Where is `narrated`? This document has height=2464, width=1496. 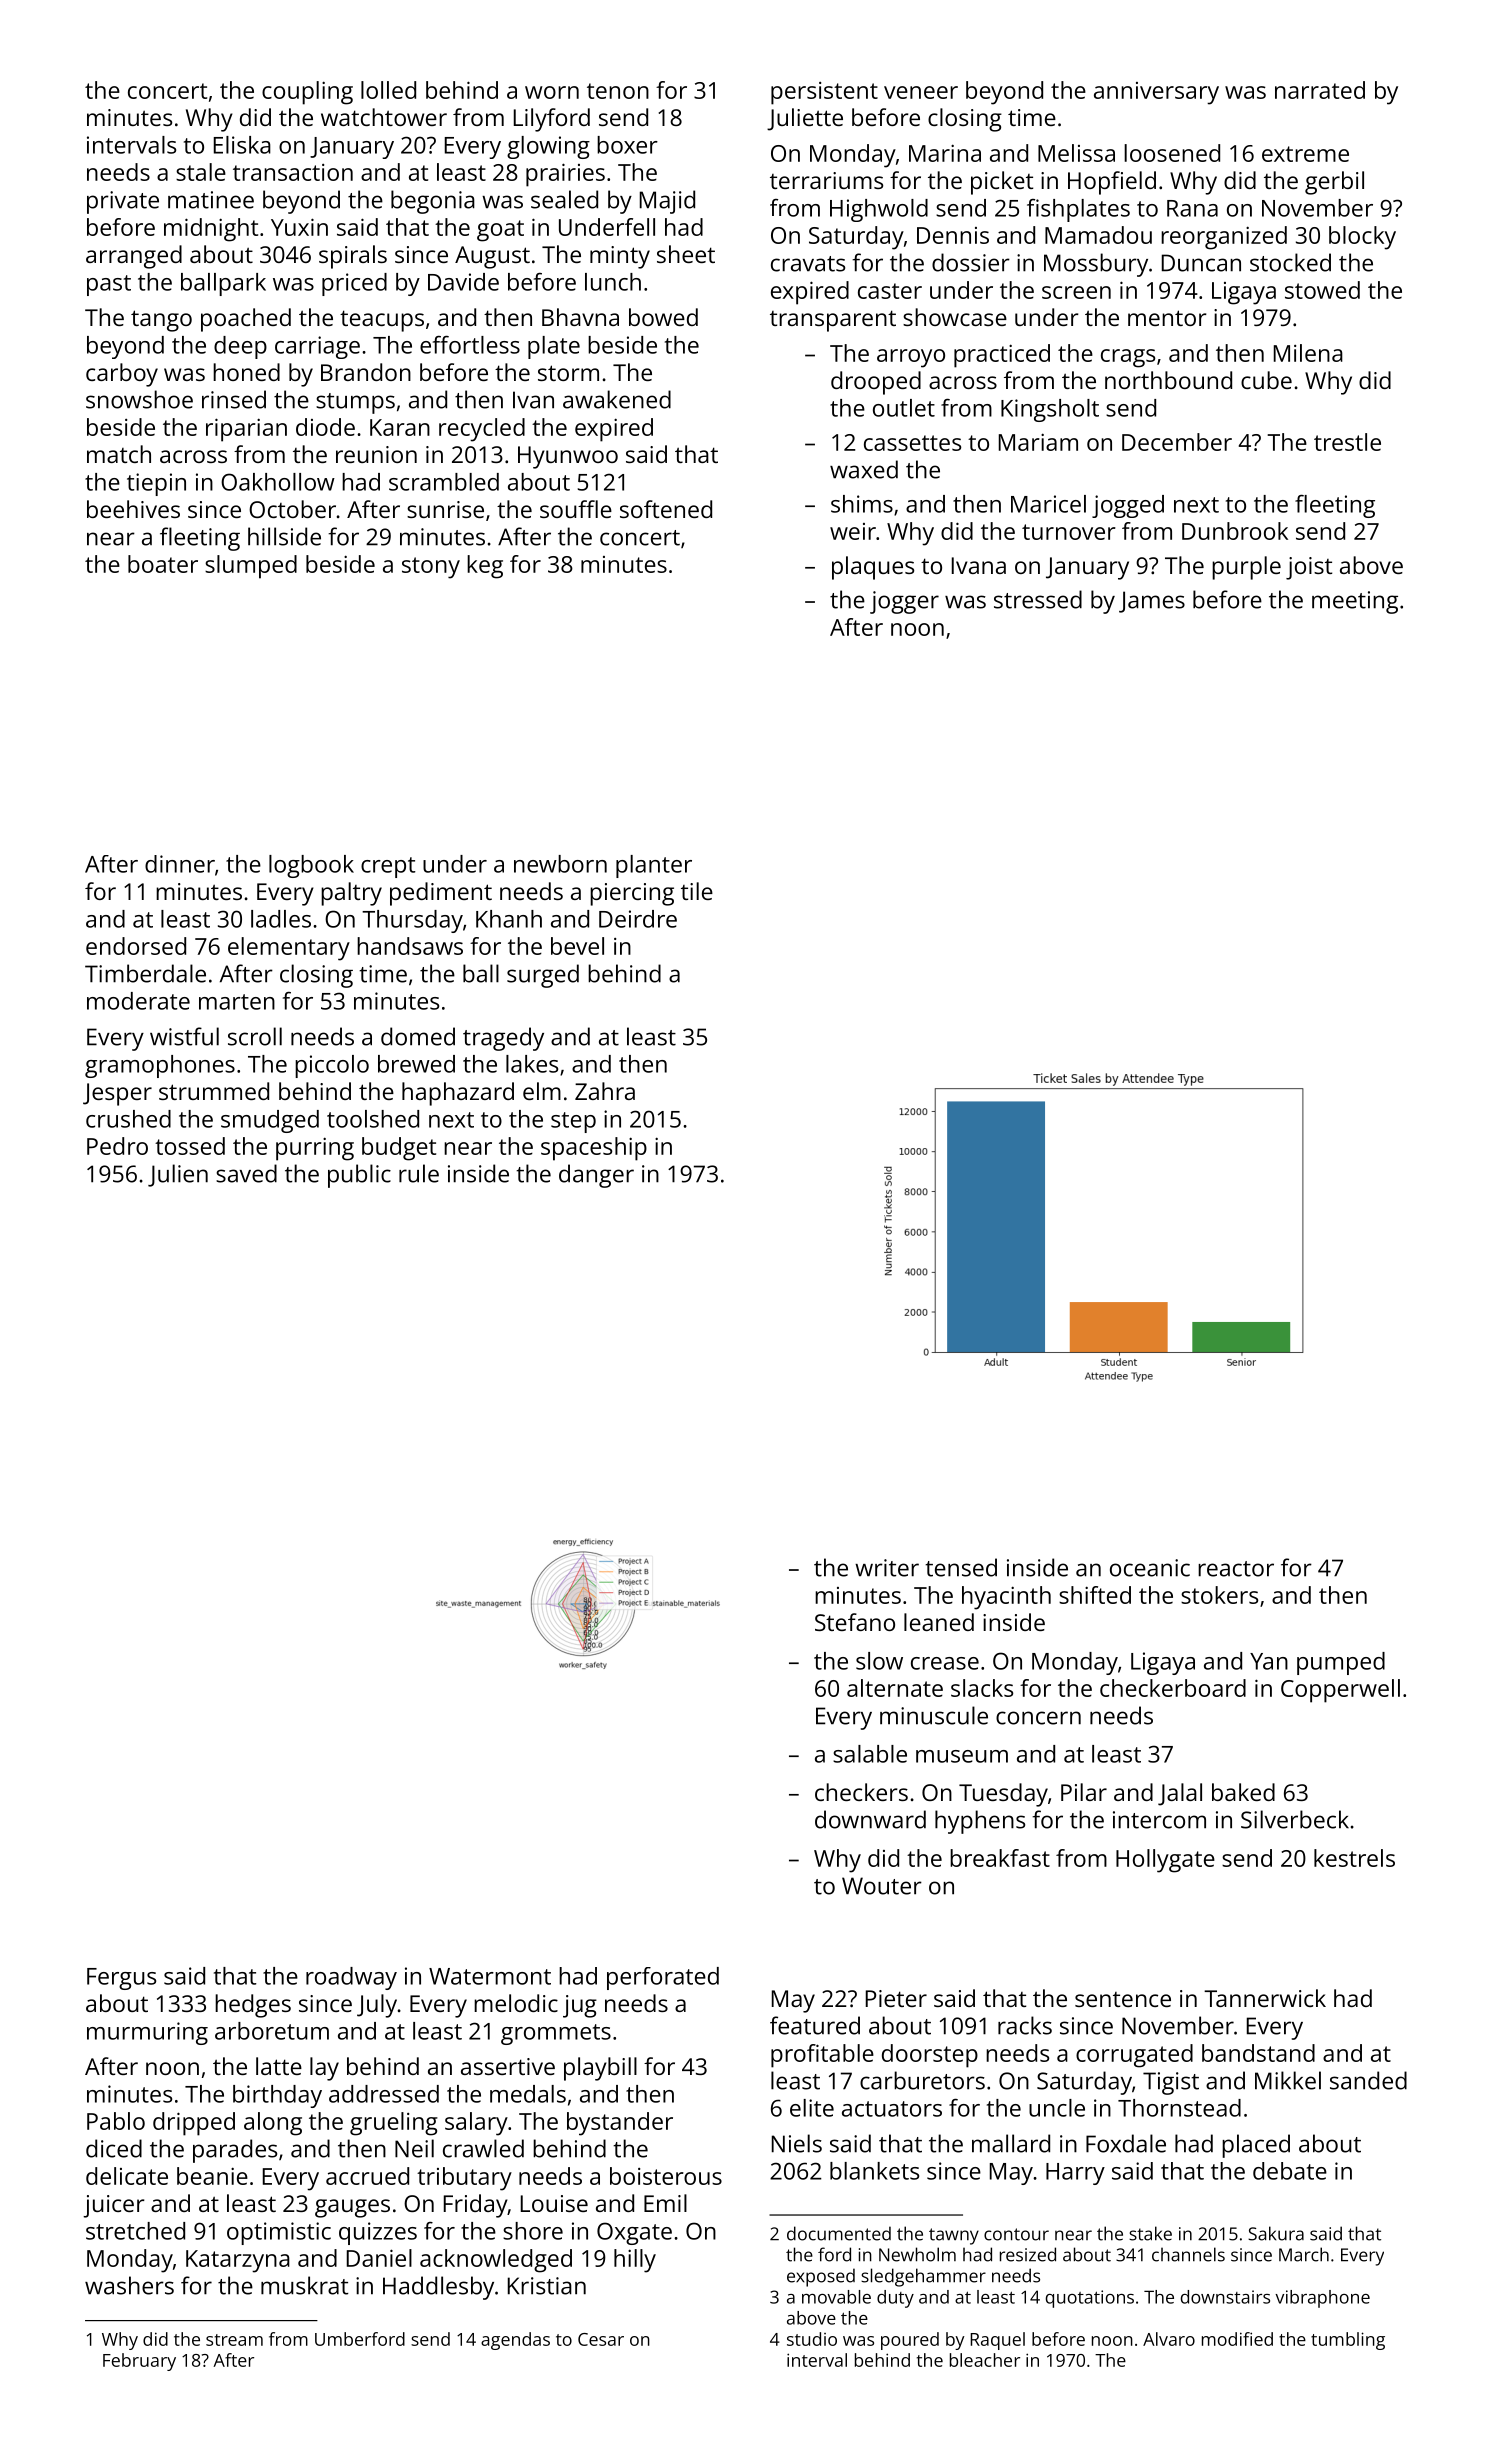
narrated is located at coordinates (1320, 90).
